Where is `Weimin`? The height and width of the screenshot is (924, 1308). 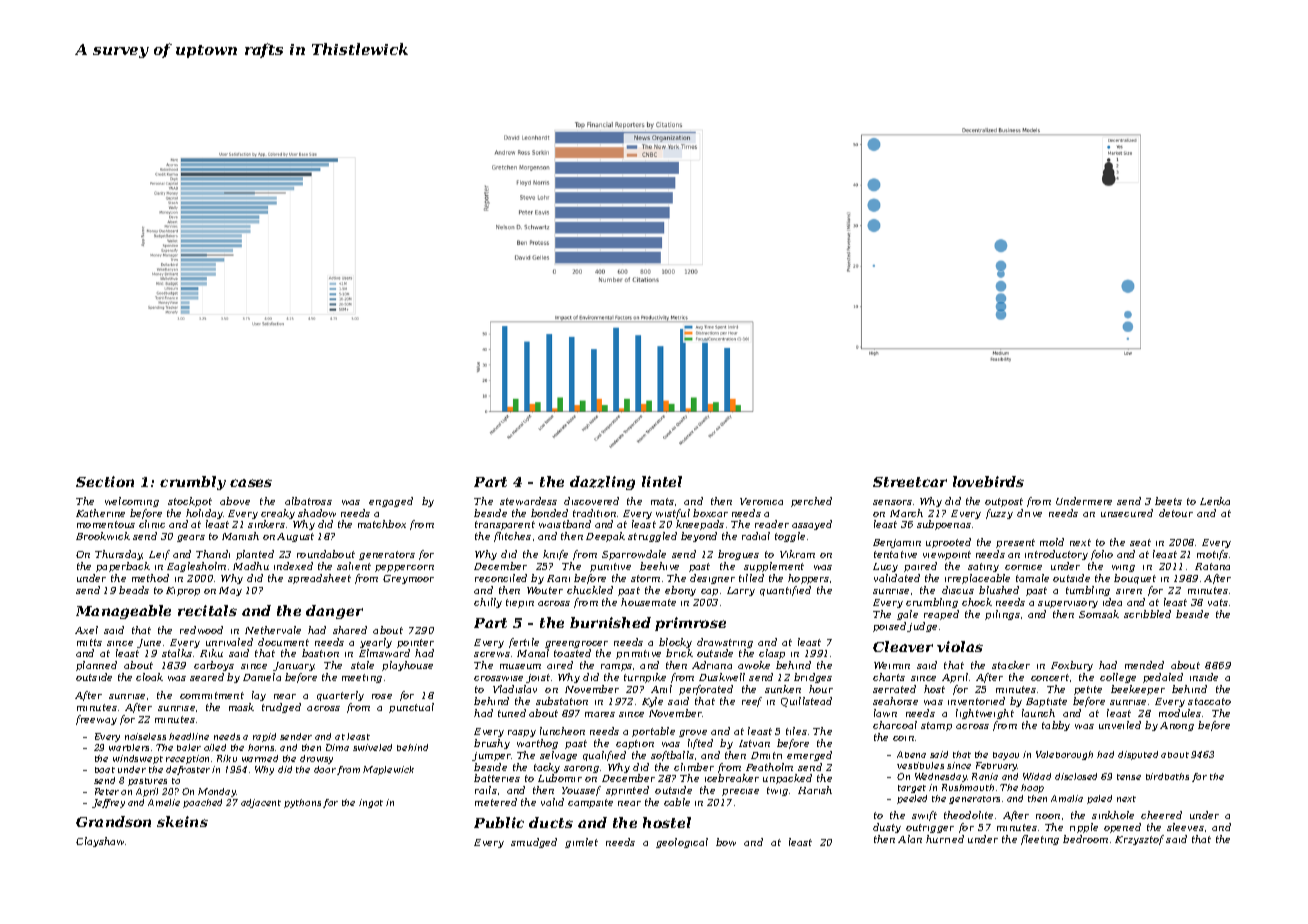
Weimin is located at coordinates (892, 665).
